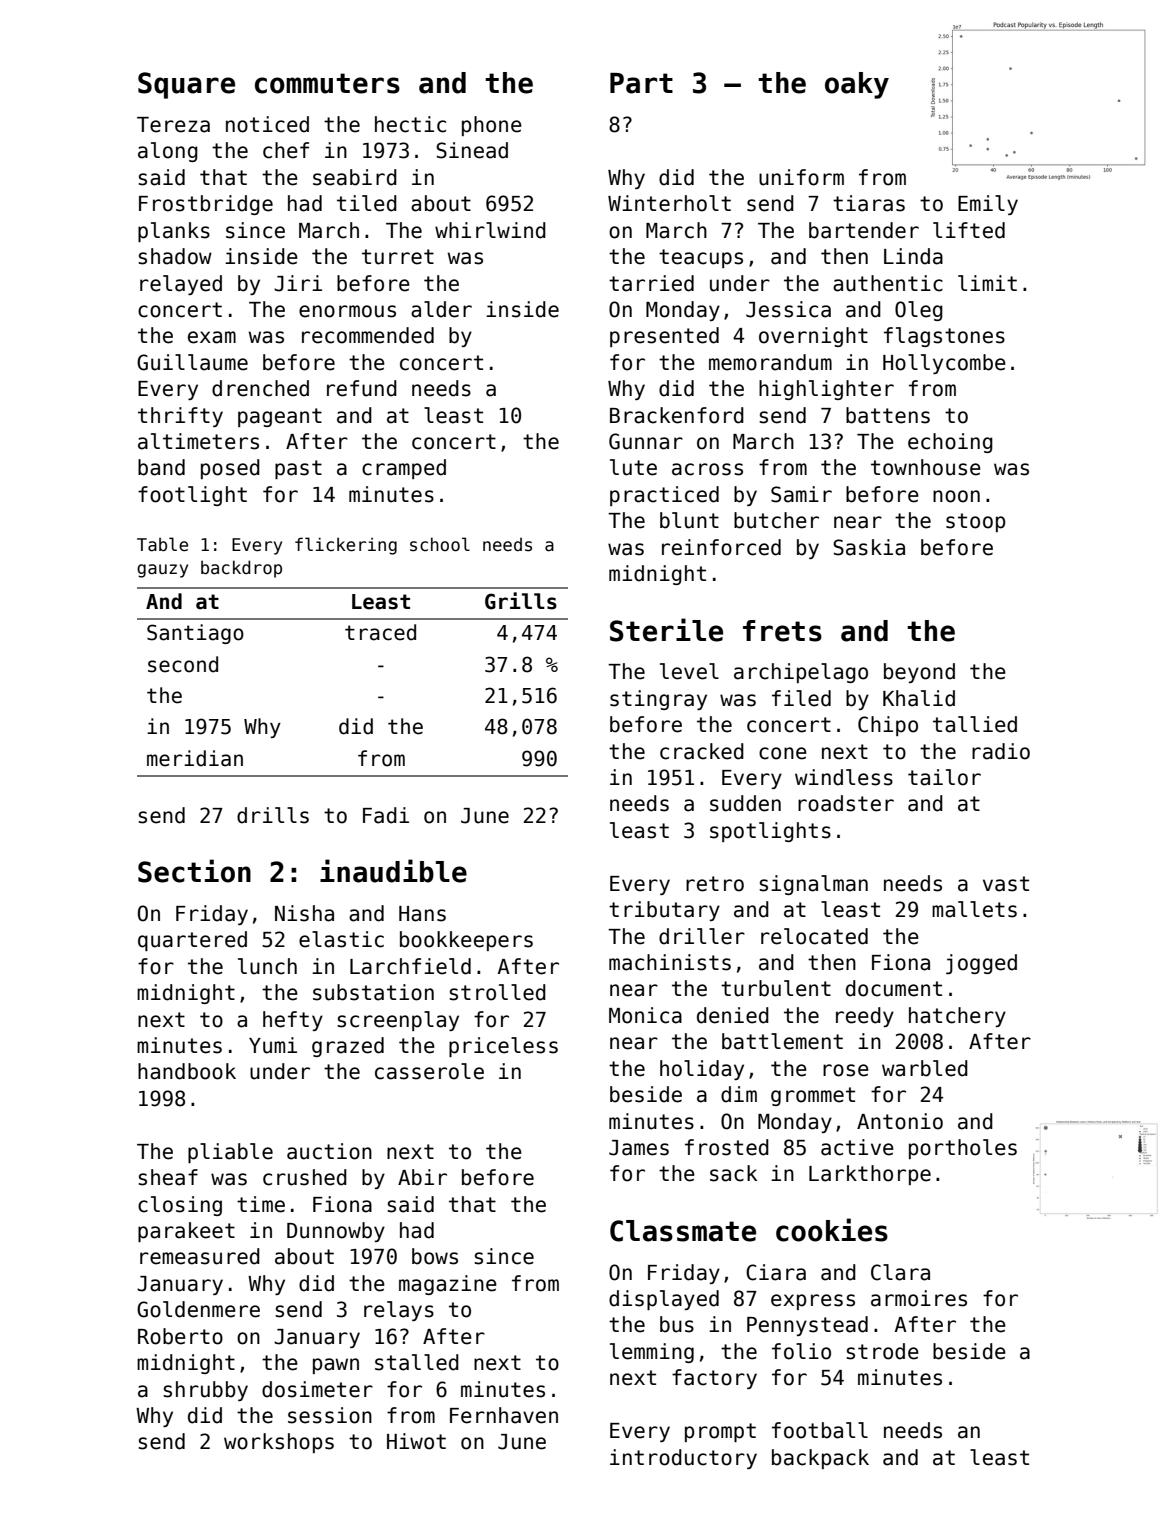  I want to click on Section, so click(194, 871).
